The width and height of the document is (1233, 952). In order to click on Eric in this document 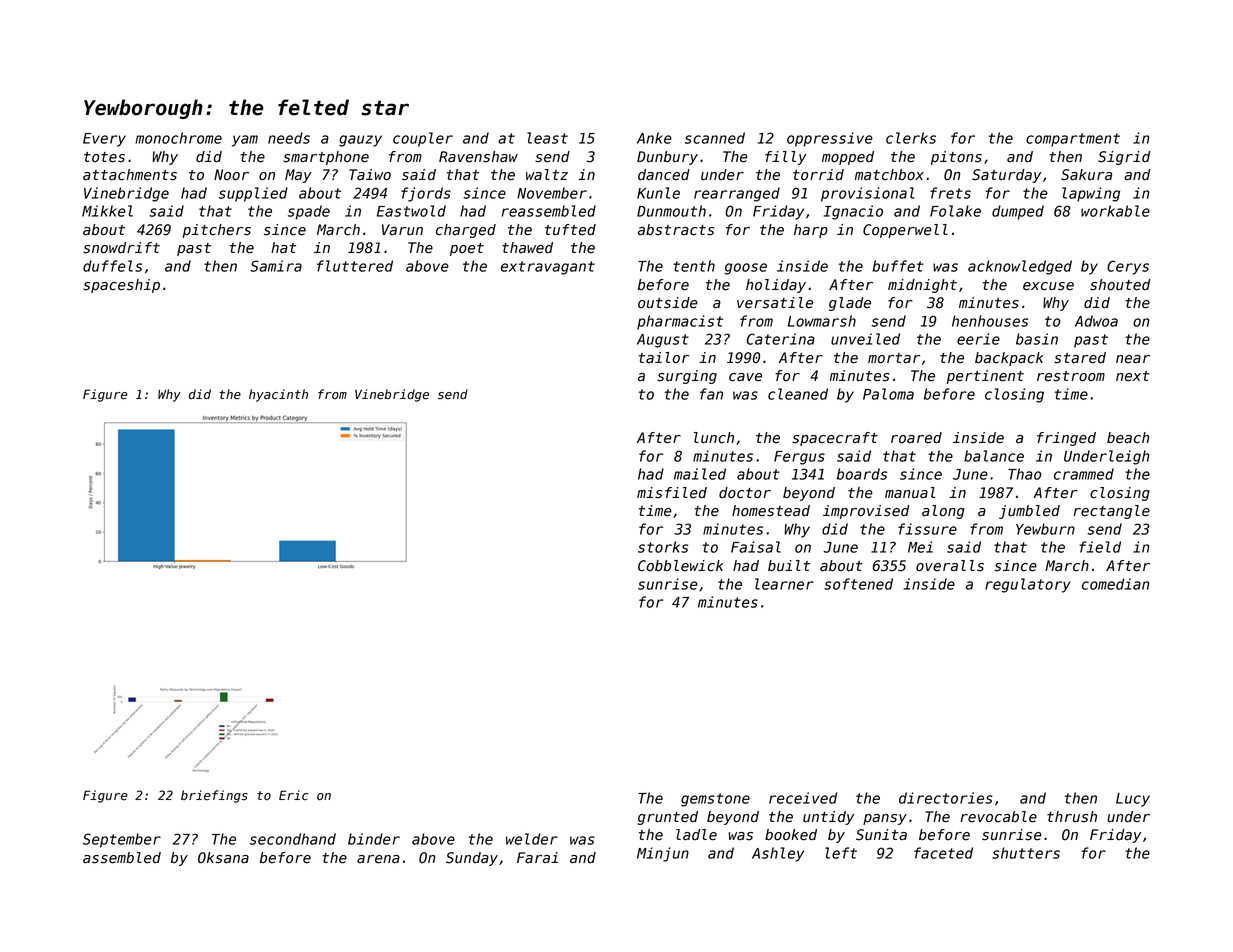, I will do `click(293, 795)`.
